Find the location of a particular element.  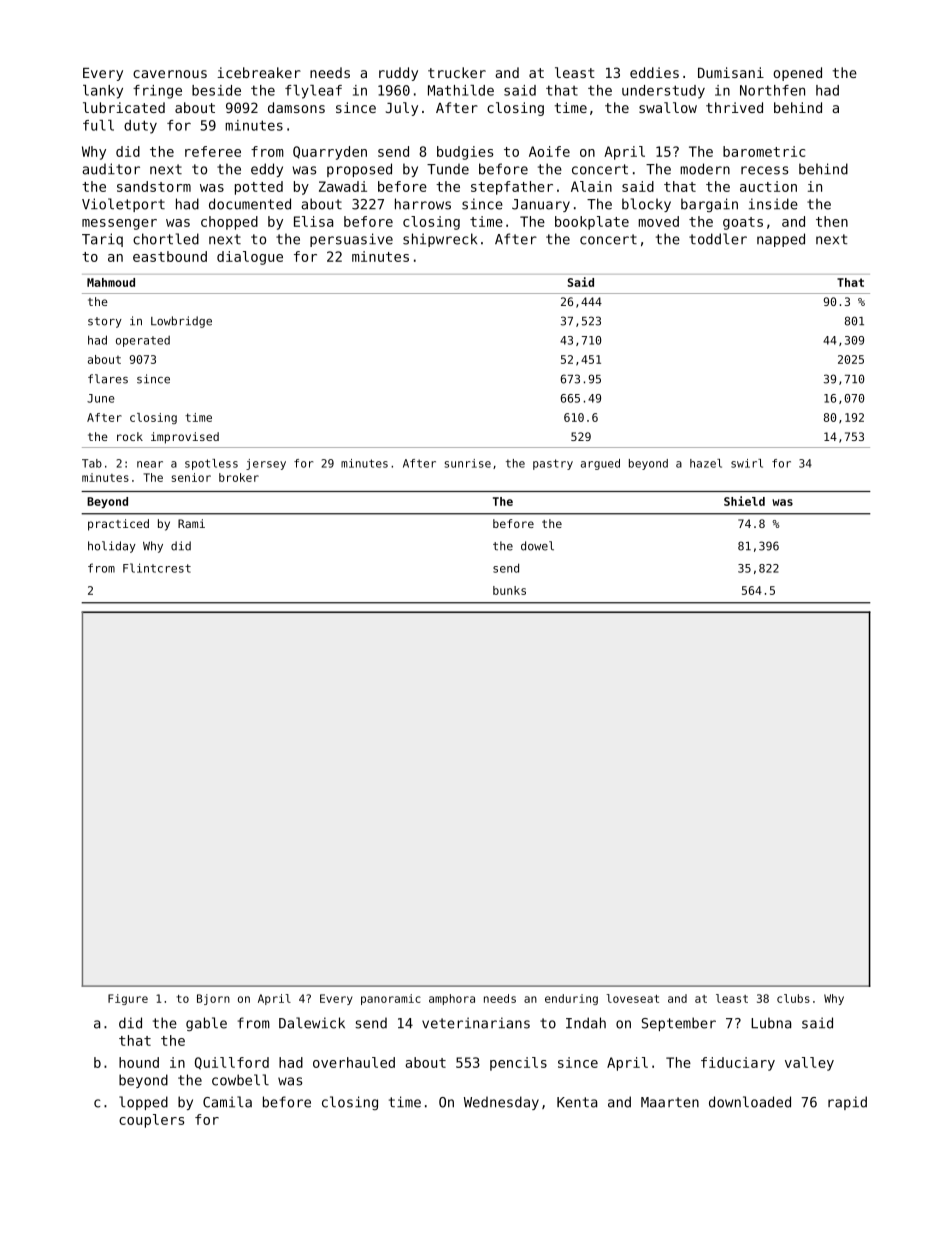

couplers is located at coordinates (152, 1121).
